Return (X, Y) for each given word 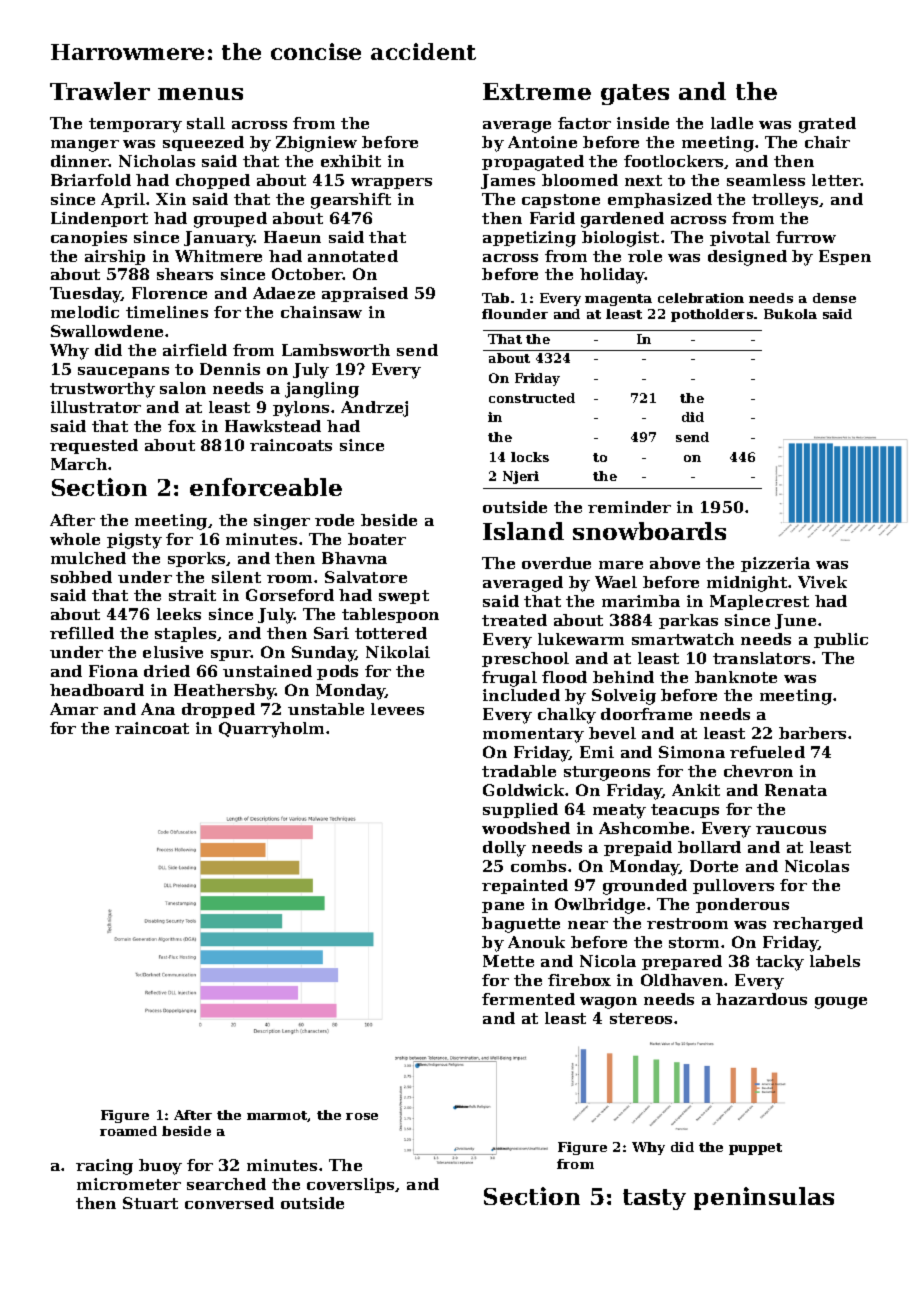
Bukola (790, 314)
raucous (791, 830)
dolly (504, 849)
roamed (128, 1131)
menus (200, 94)
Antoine (542, 142)
